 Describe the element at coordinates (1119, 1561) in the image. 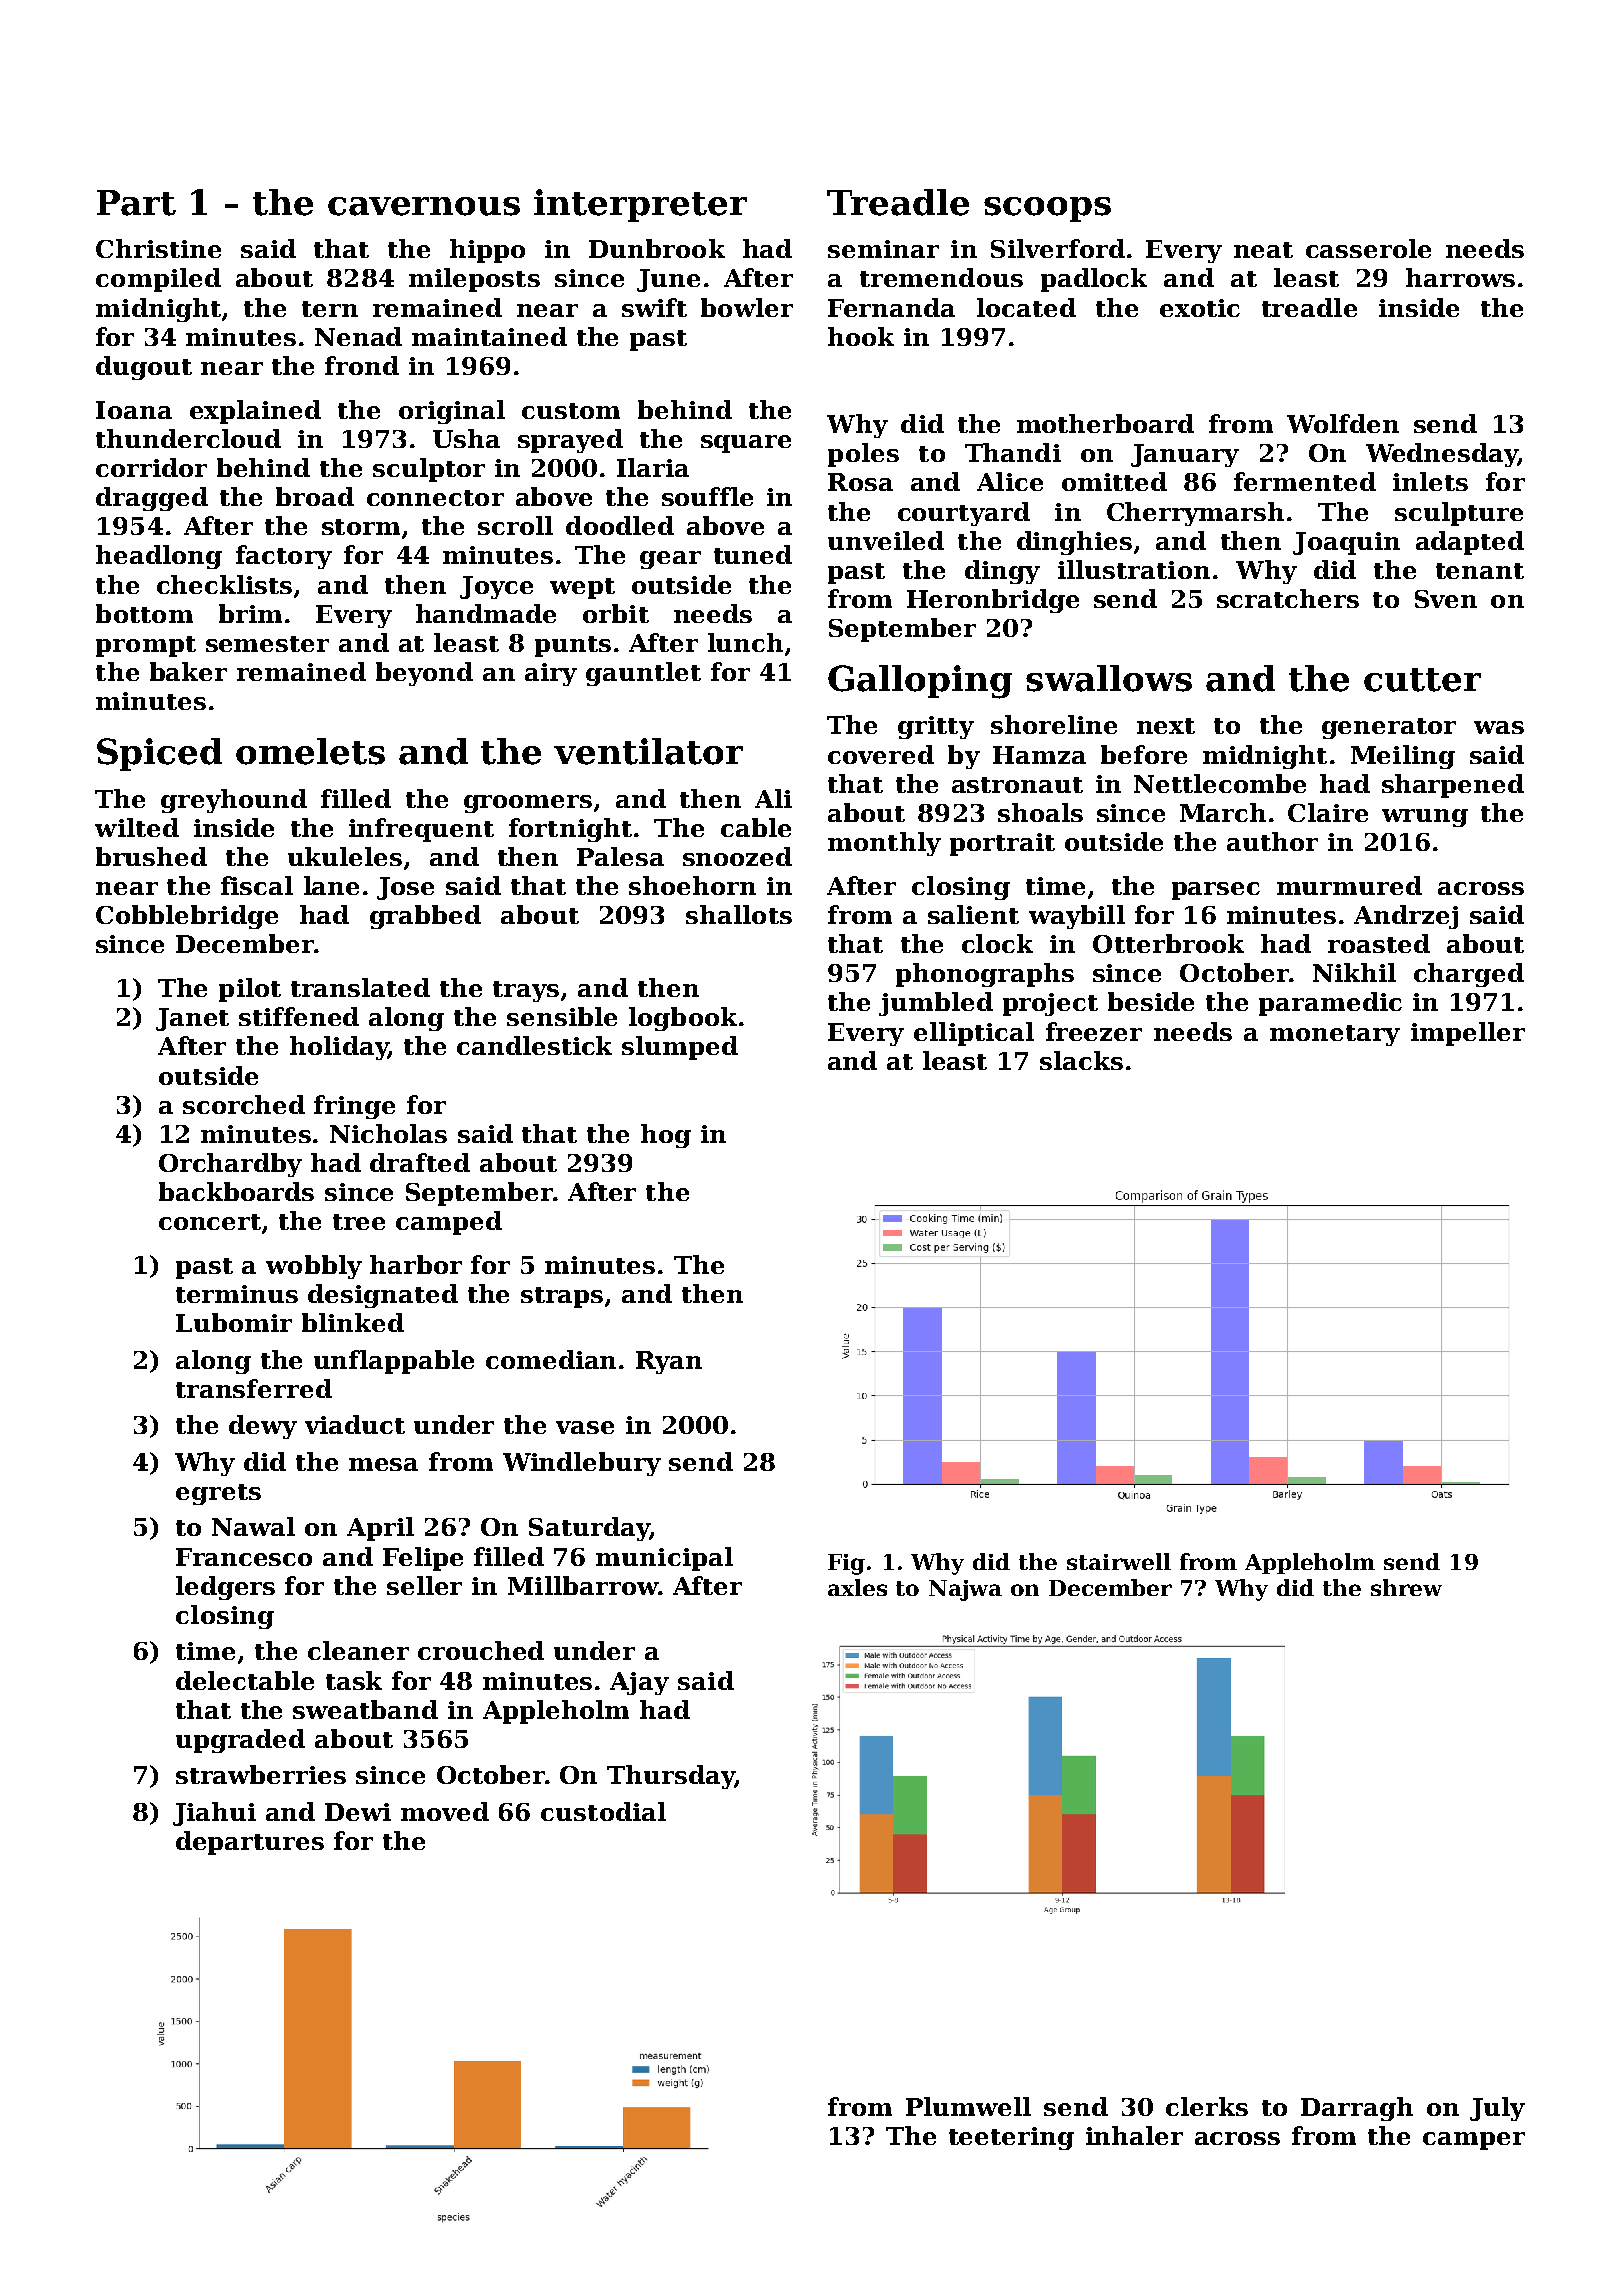

I see `stairwell` at that location.
